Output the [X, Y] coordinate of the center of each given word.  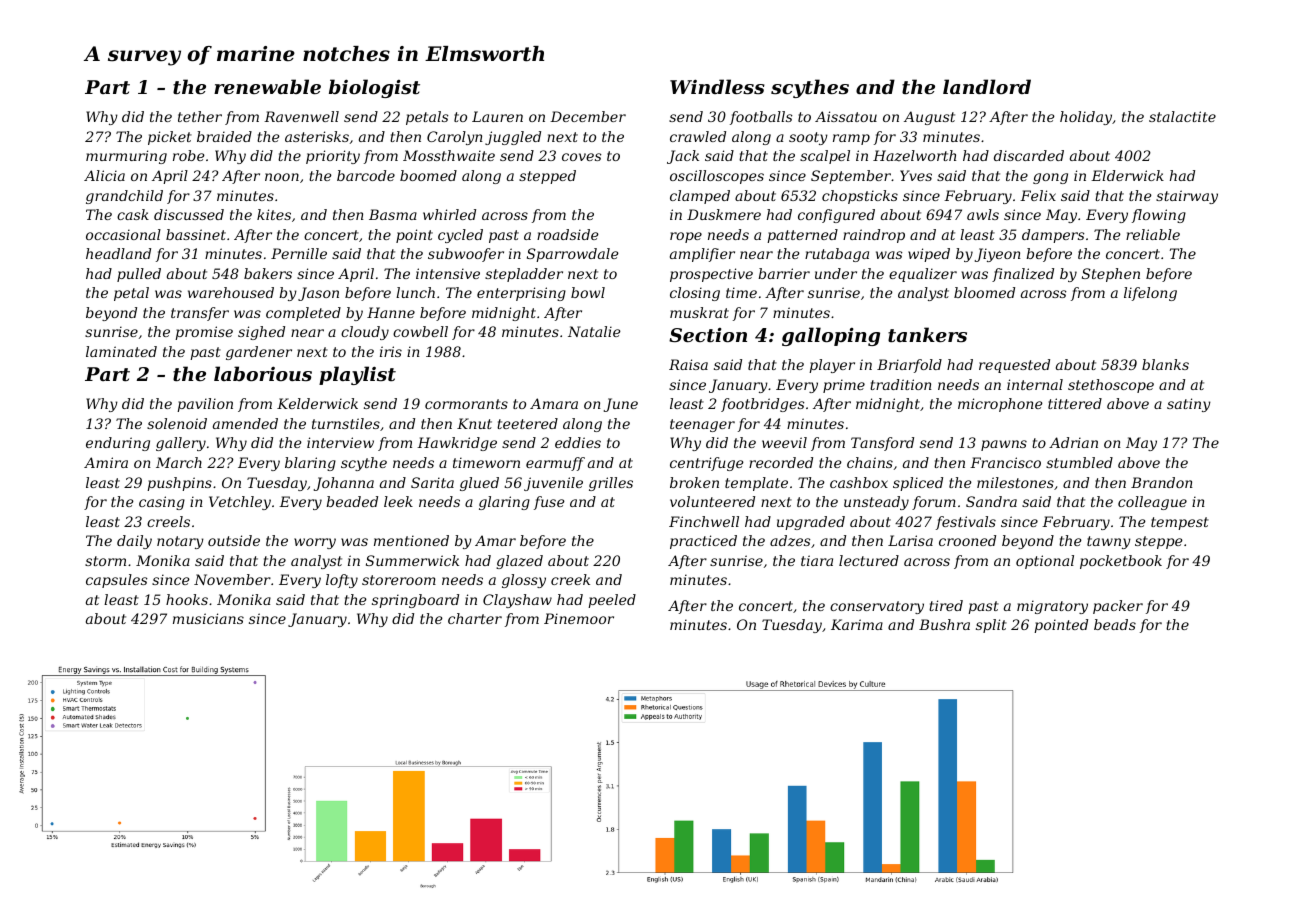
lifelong [1150, 294]
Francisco [1005, 462]
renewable [267, 86]
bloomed [984, 292]
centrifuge [707, 464]
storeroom [399, 580]
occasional [123, 234]
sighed [261, 333]
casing [162, 503]
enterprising [521, 294]
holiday [1086, 118]
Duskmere [724, 214]
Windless [717, 87]
